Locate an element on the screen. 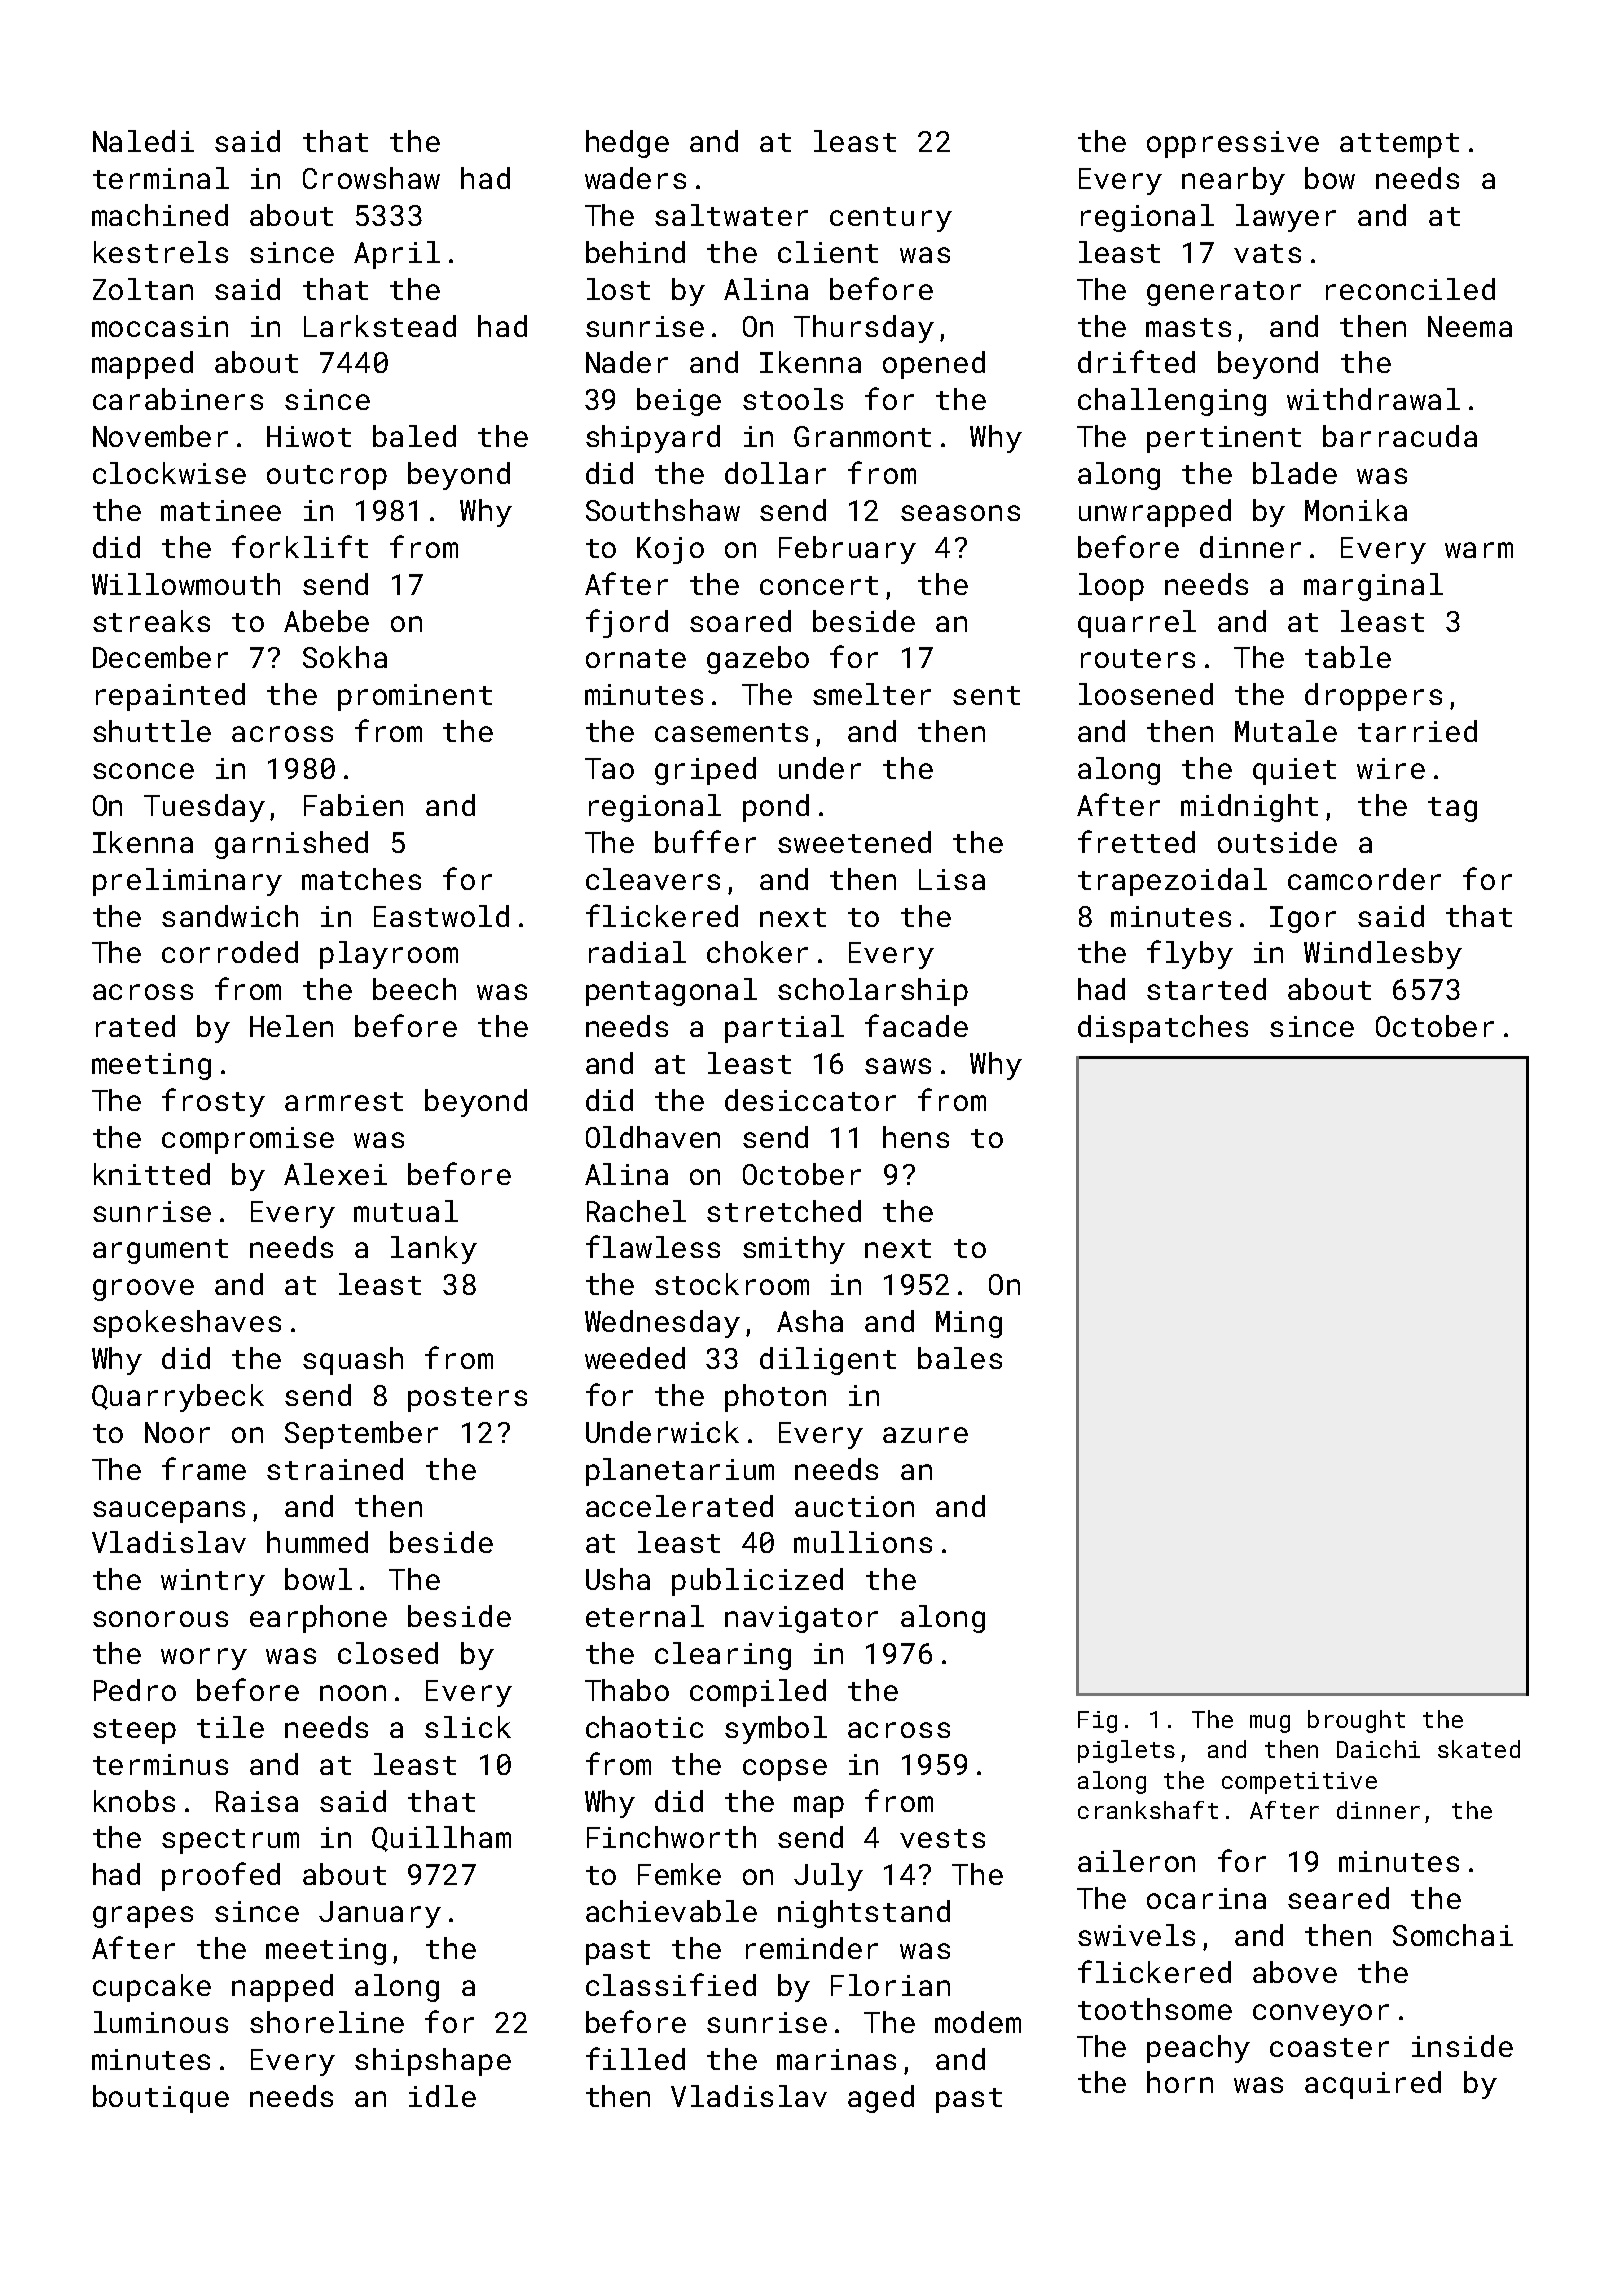 The image size is (1620, 2292). Lisa is located at coordinates (952, 879).
